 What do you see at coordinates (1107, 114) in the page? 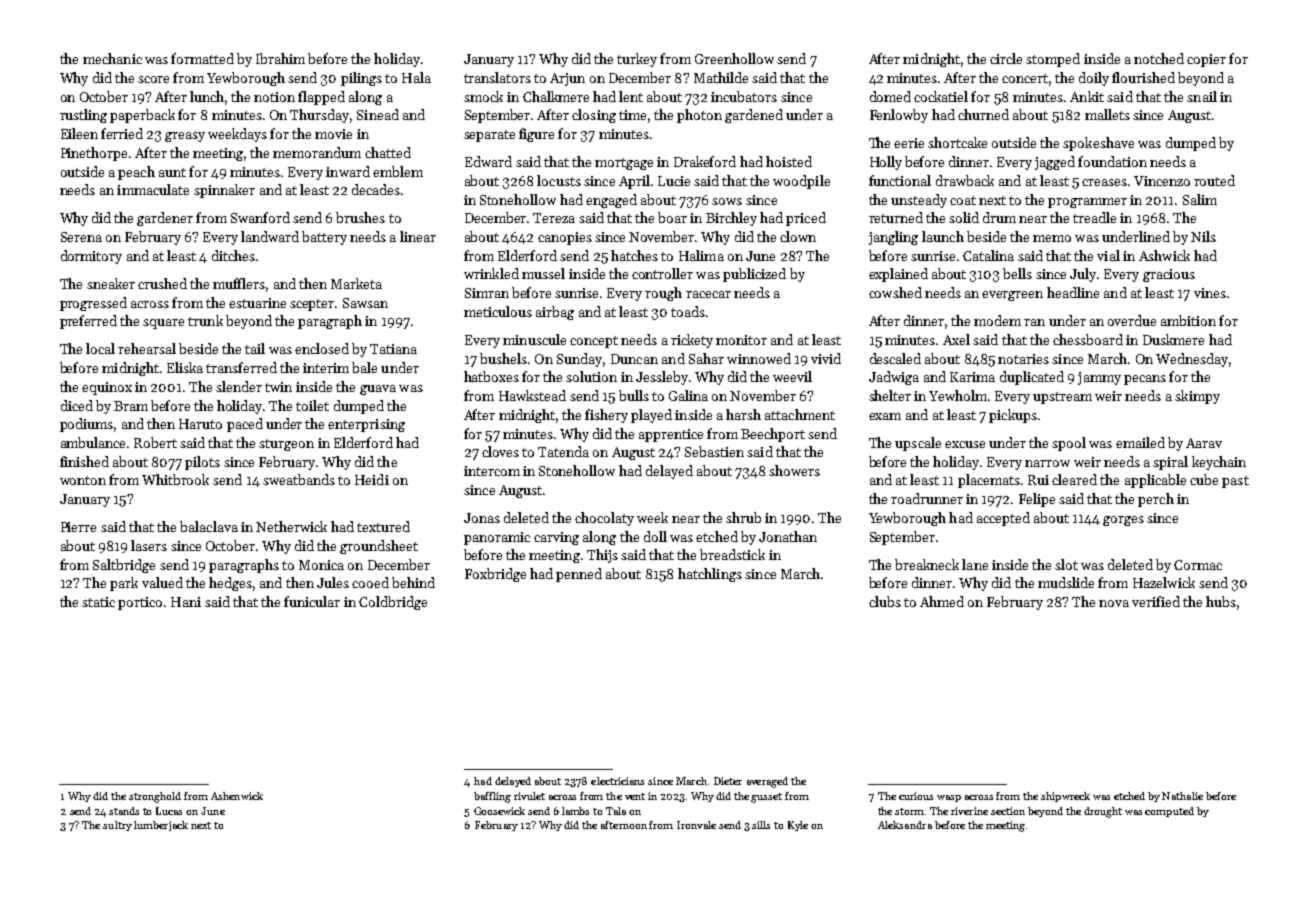
I see `mallets` at bounding box center [1107, 114].
